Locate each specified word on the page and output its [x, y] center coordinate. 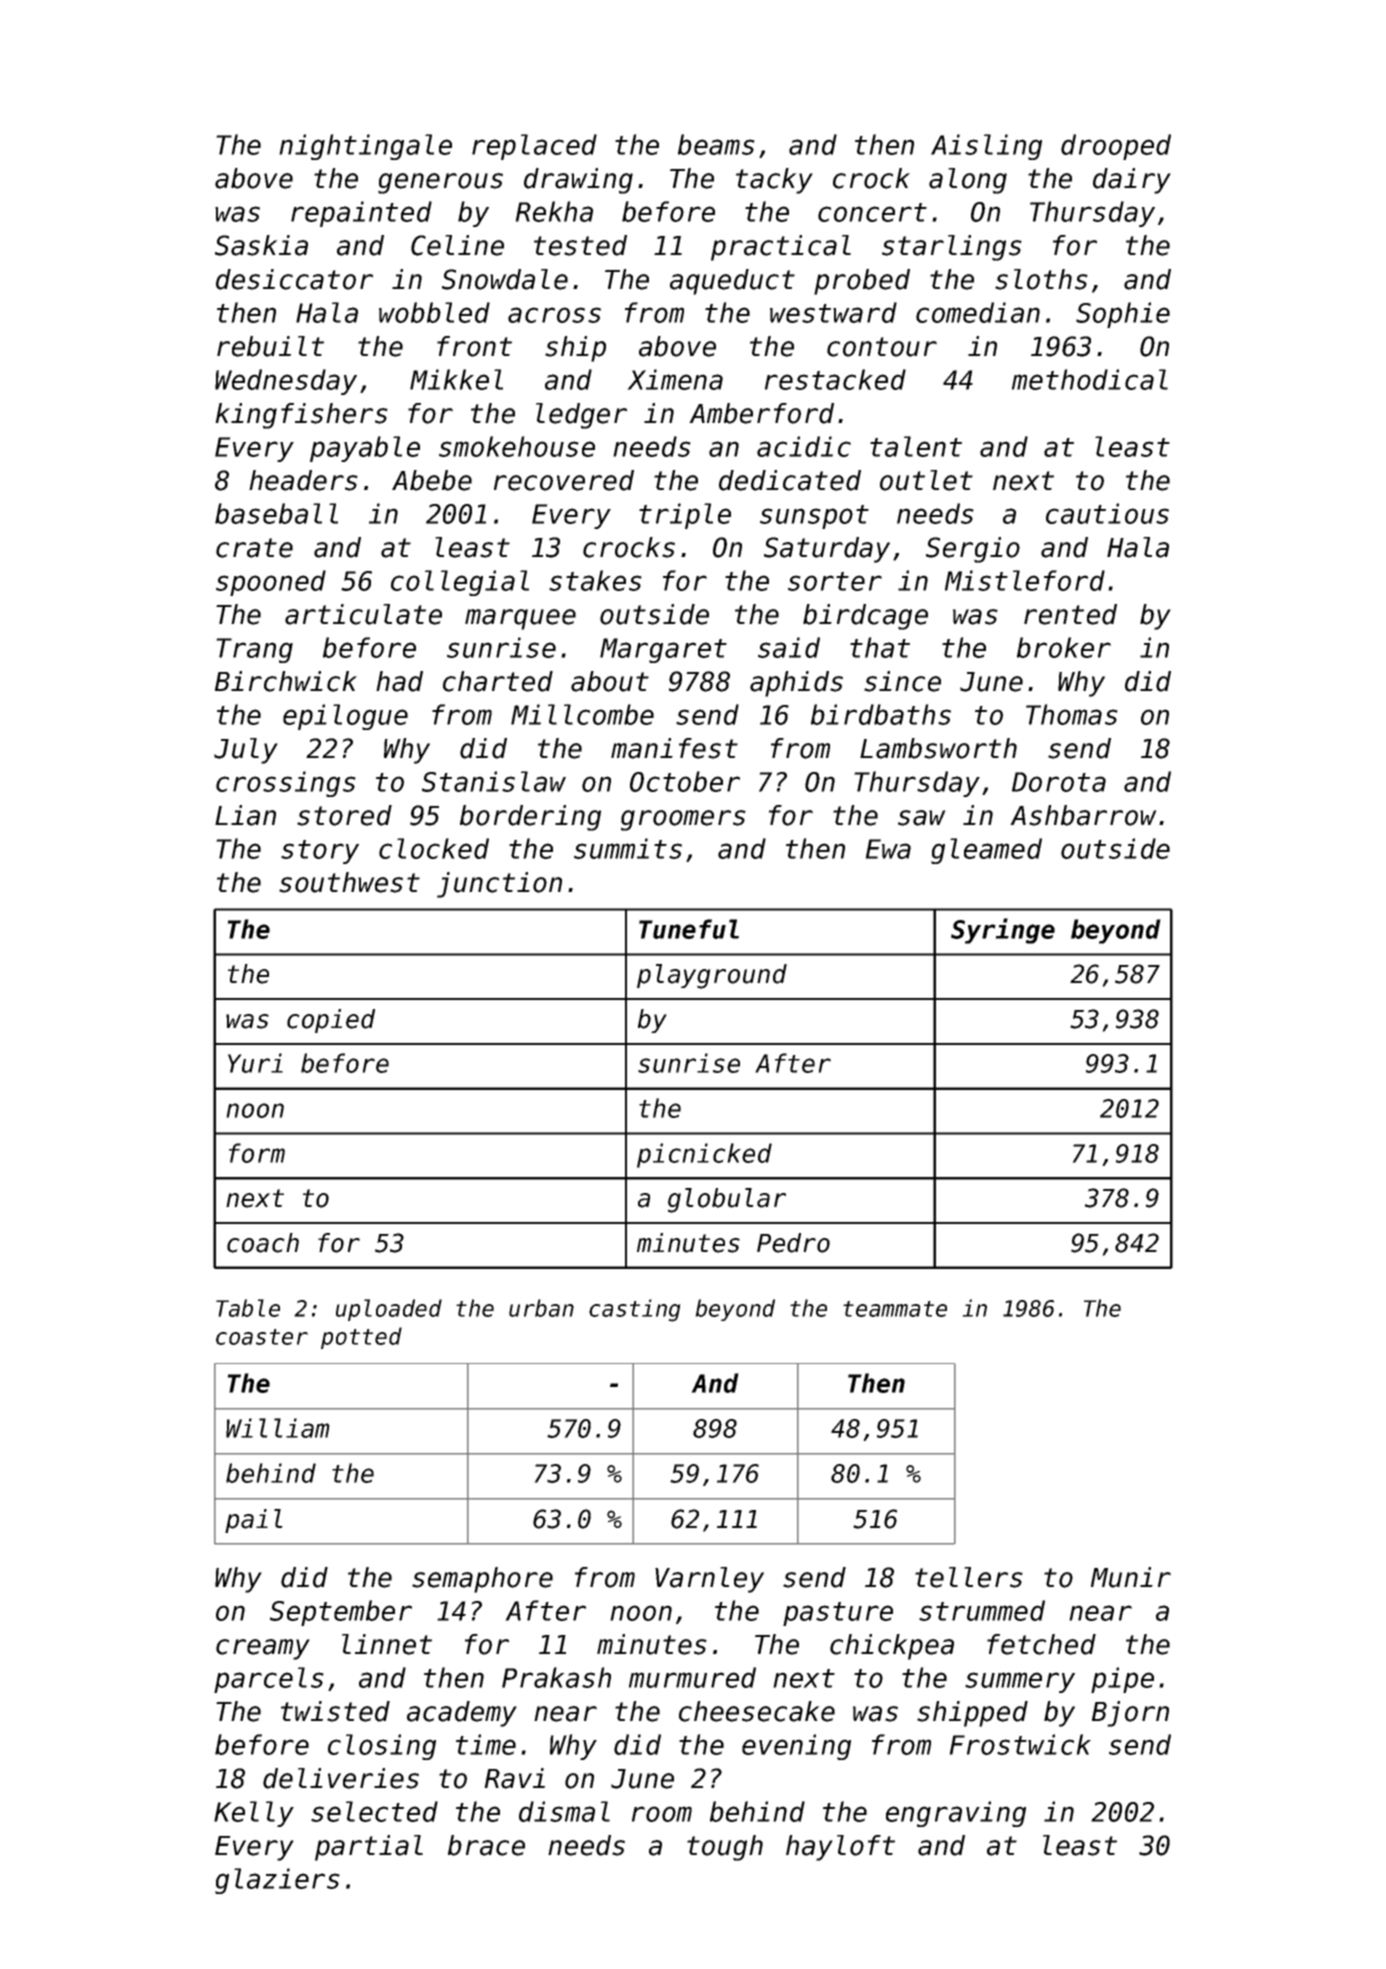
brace [486, 1845]
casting [635, 1310]
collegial [460, 583]
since [902, 681]
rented [1070, 614]
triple [685, 516]
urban [541, 1308]
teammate [895, 1309]
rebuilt [270, 346]
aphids [796, 684]
